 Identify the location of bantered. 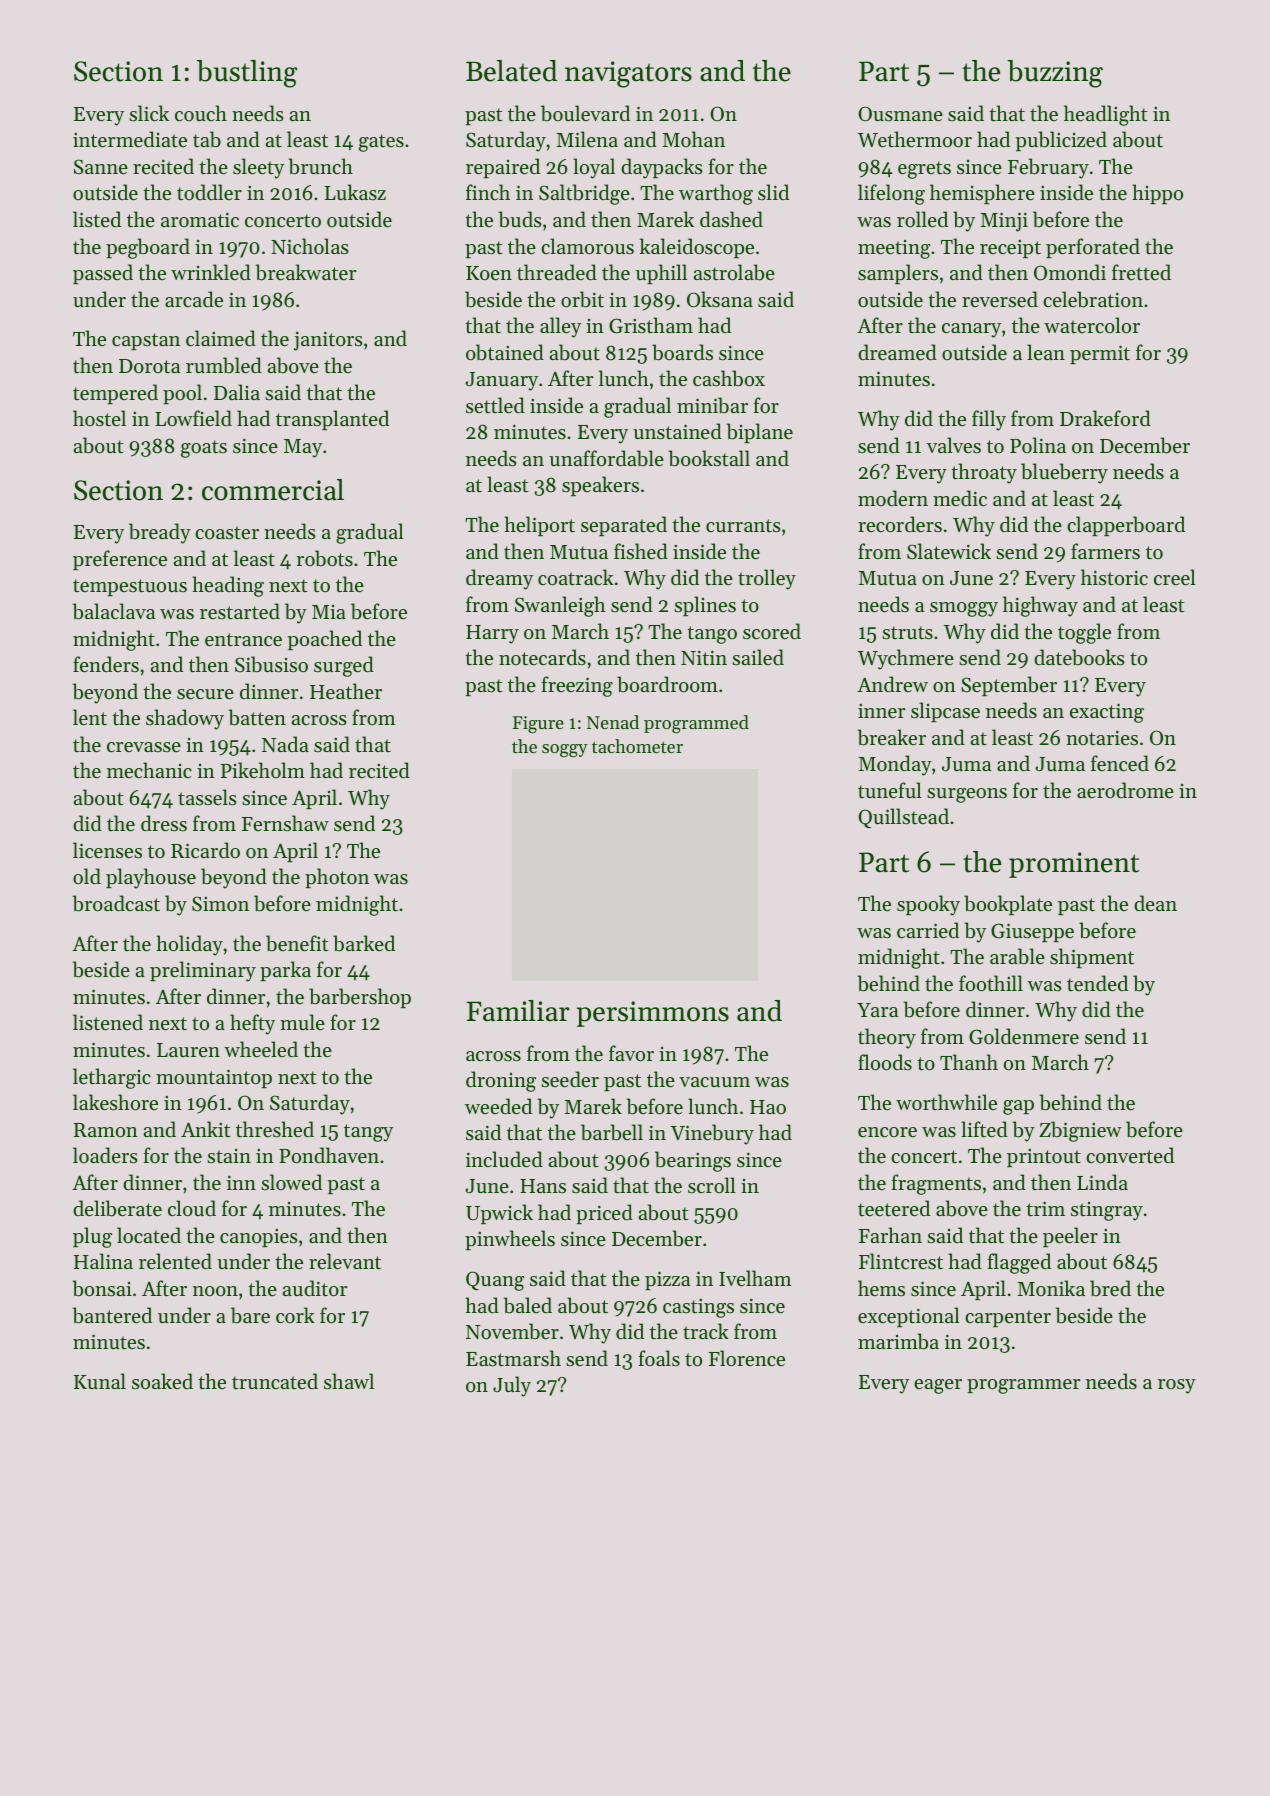
(112, 1315).
